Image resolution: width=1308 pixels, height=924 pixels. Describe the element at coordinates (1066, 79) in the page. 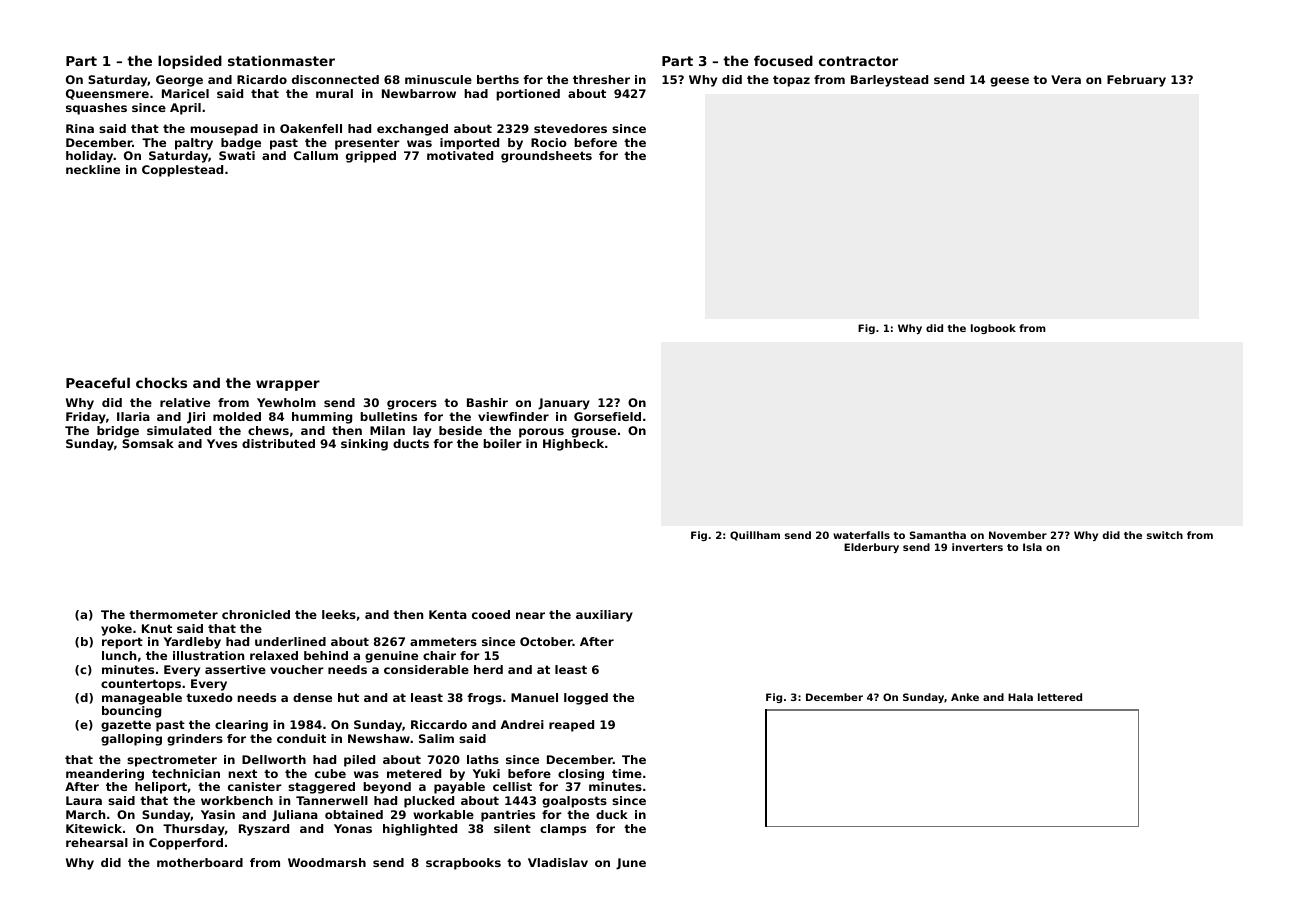

I see `Vera` at that location.
